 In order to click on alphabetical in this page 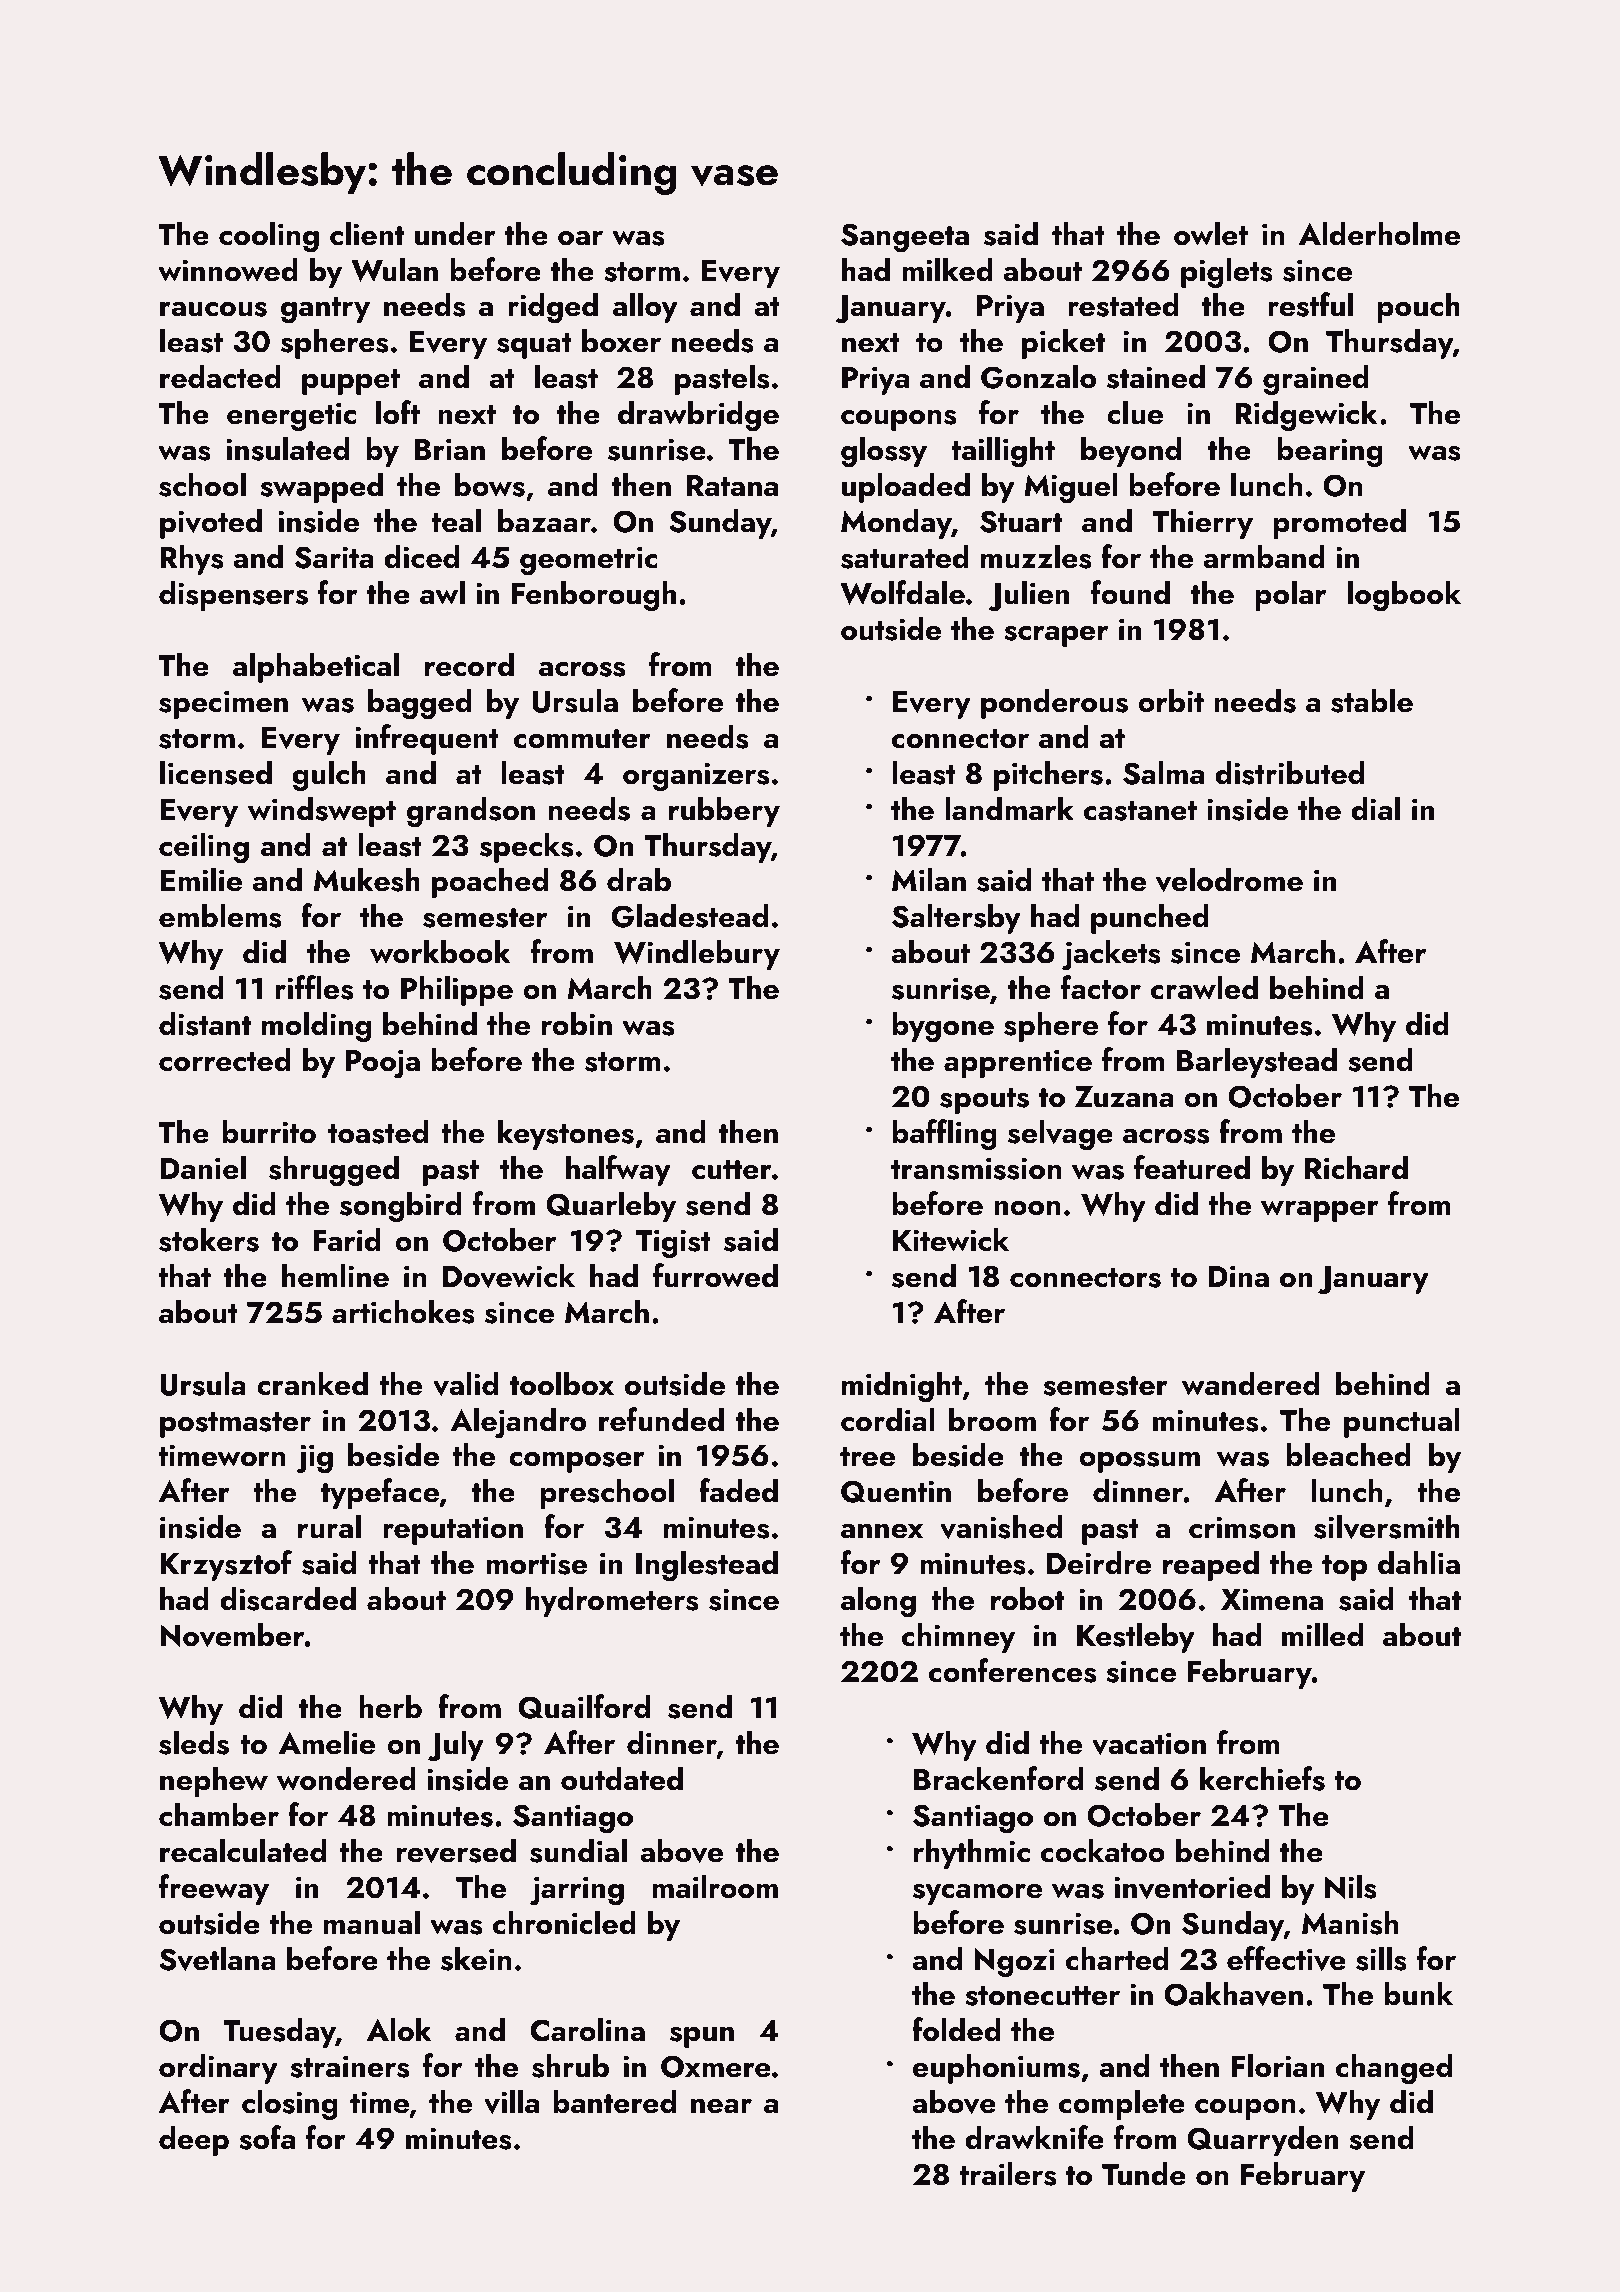, I will do `click(316, 667)`.
